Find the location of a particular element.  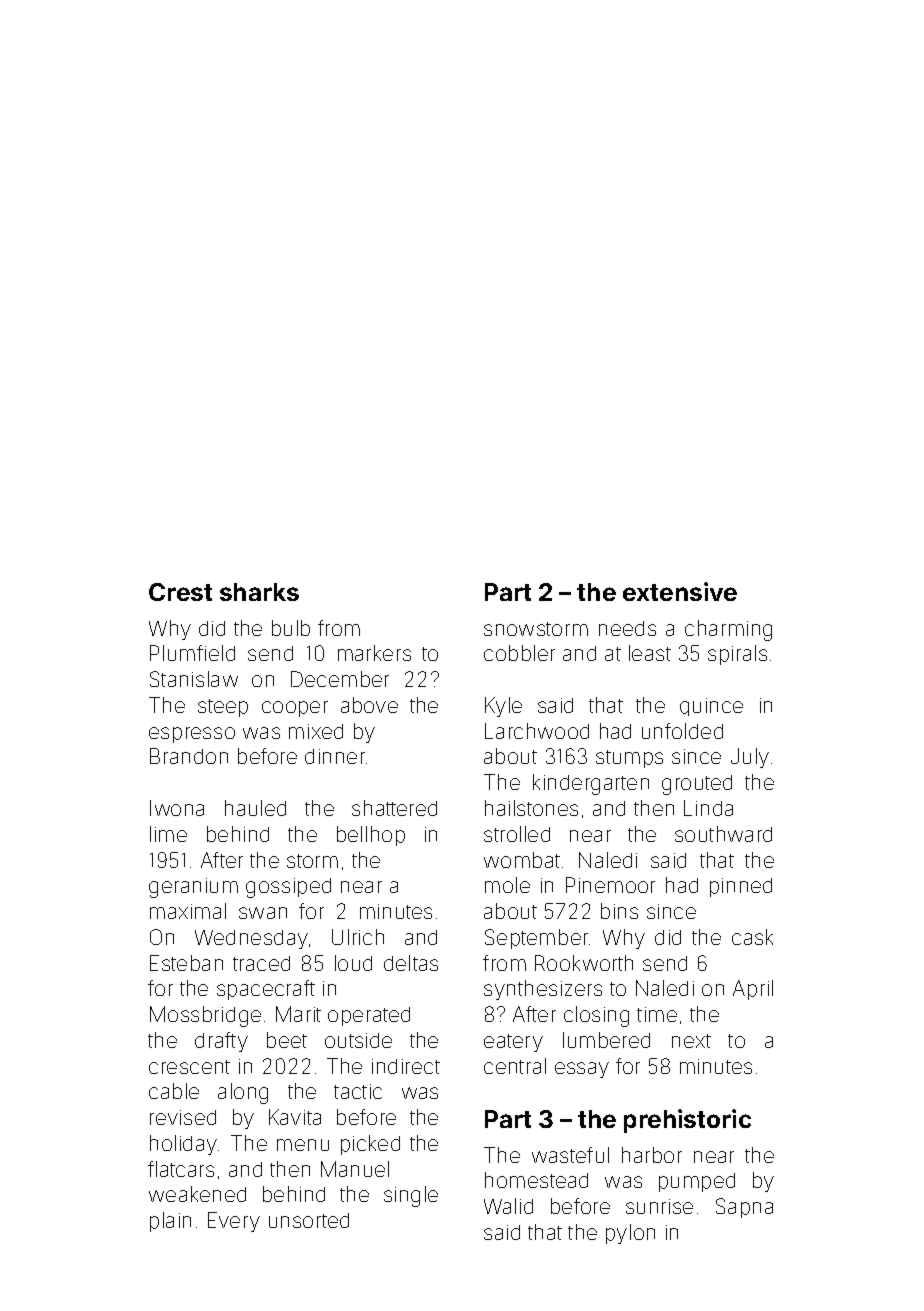

espresso is located at coordinates (192, 735).
